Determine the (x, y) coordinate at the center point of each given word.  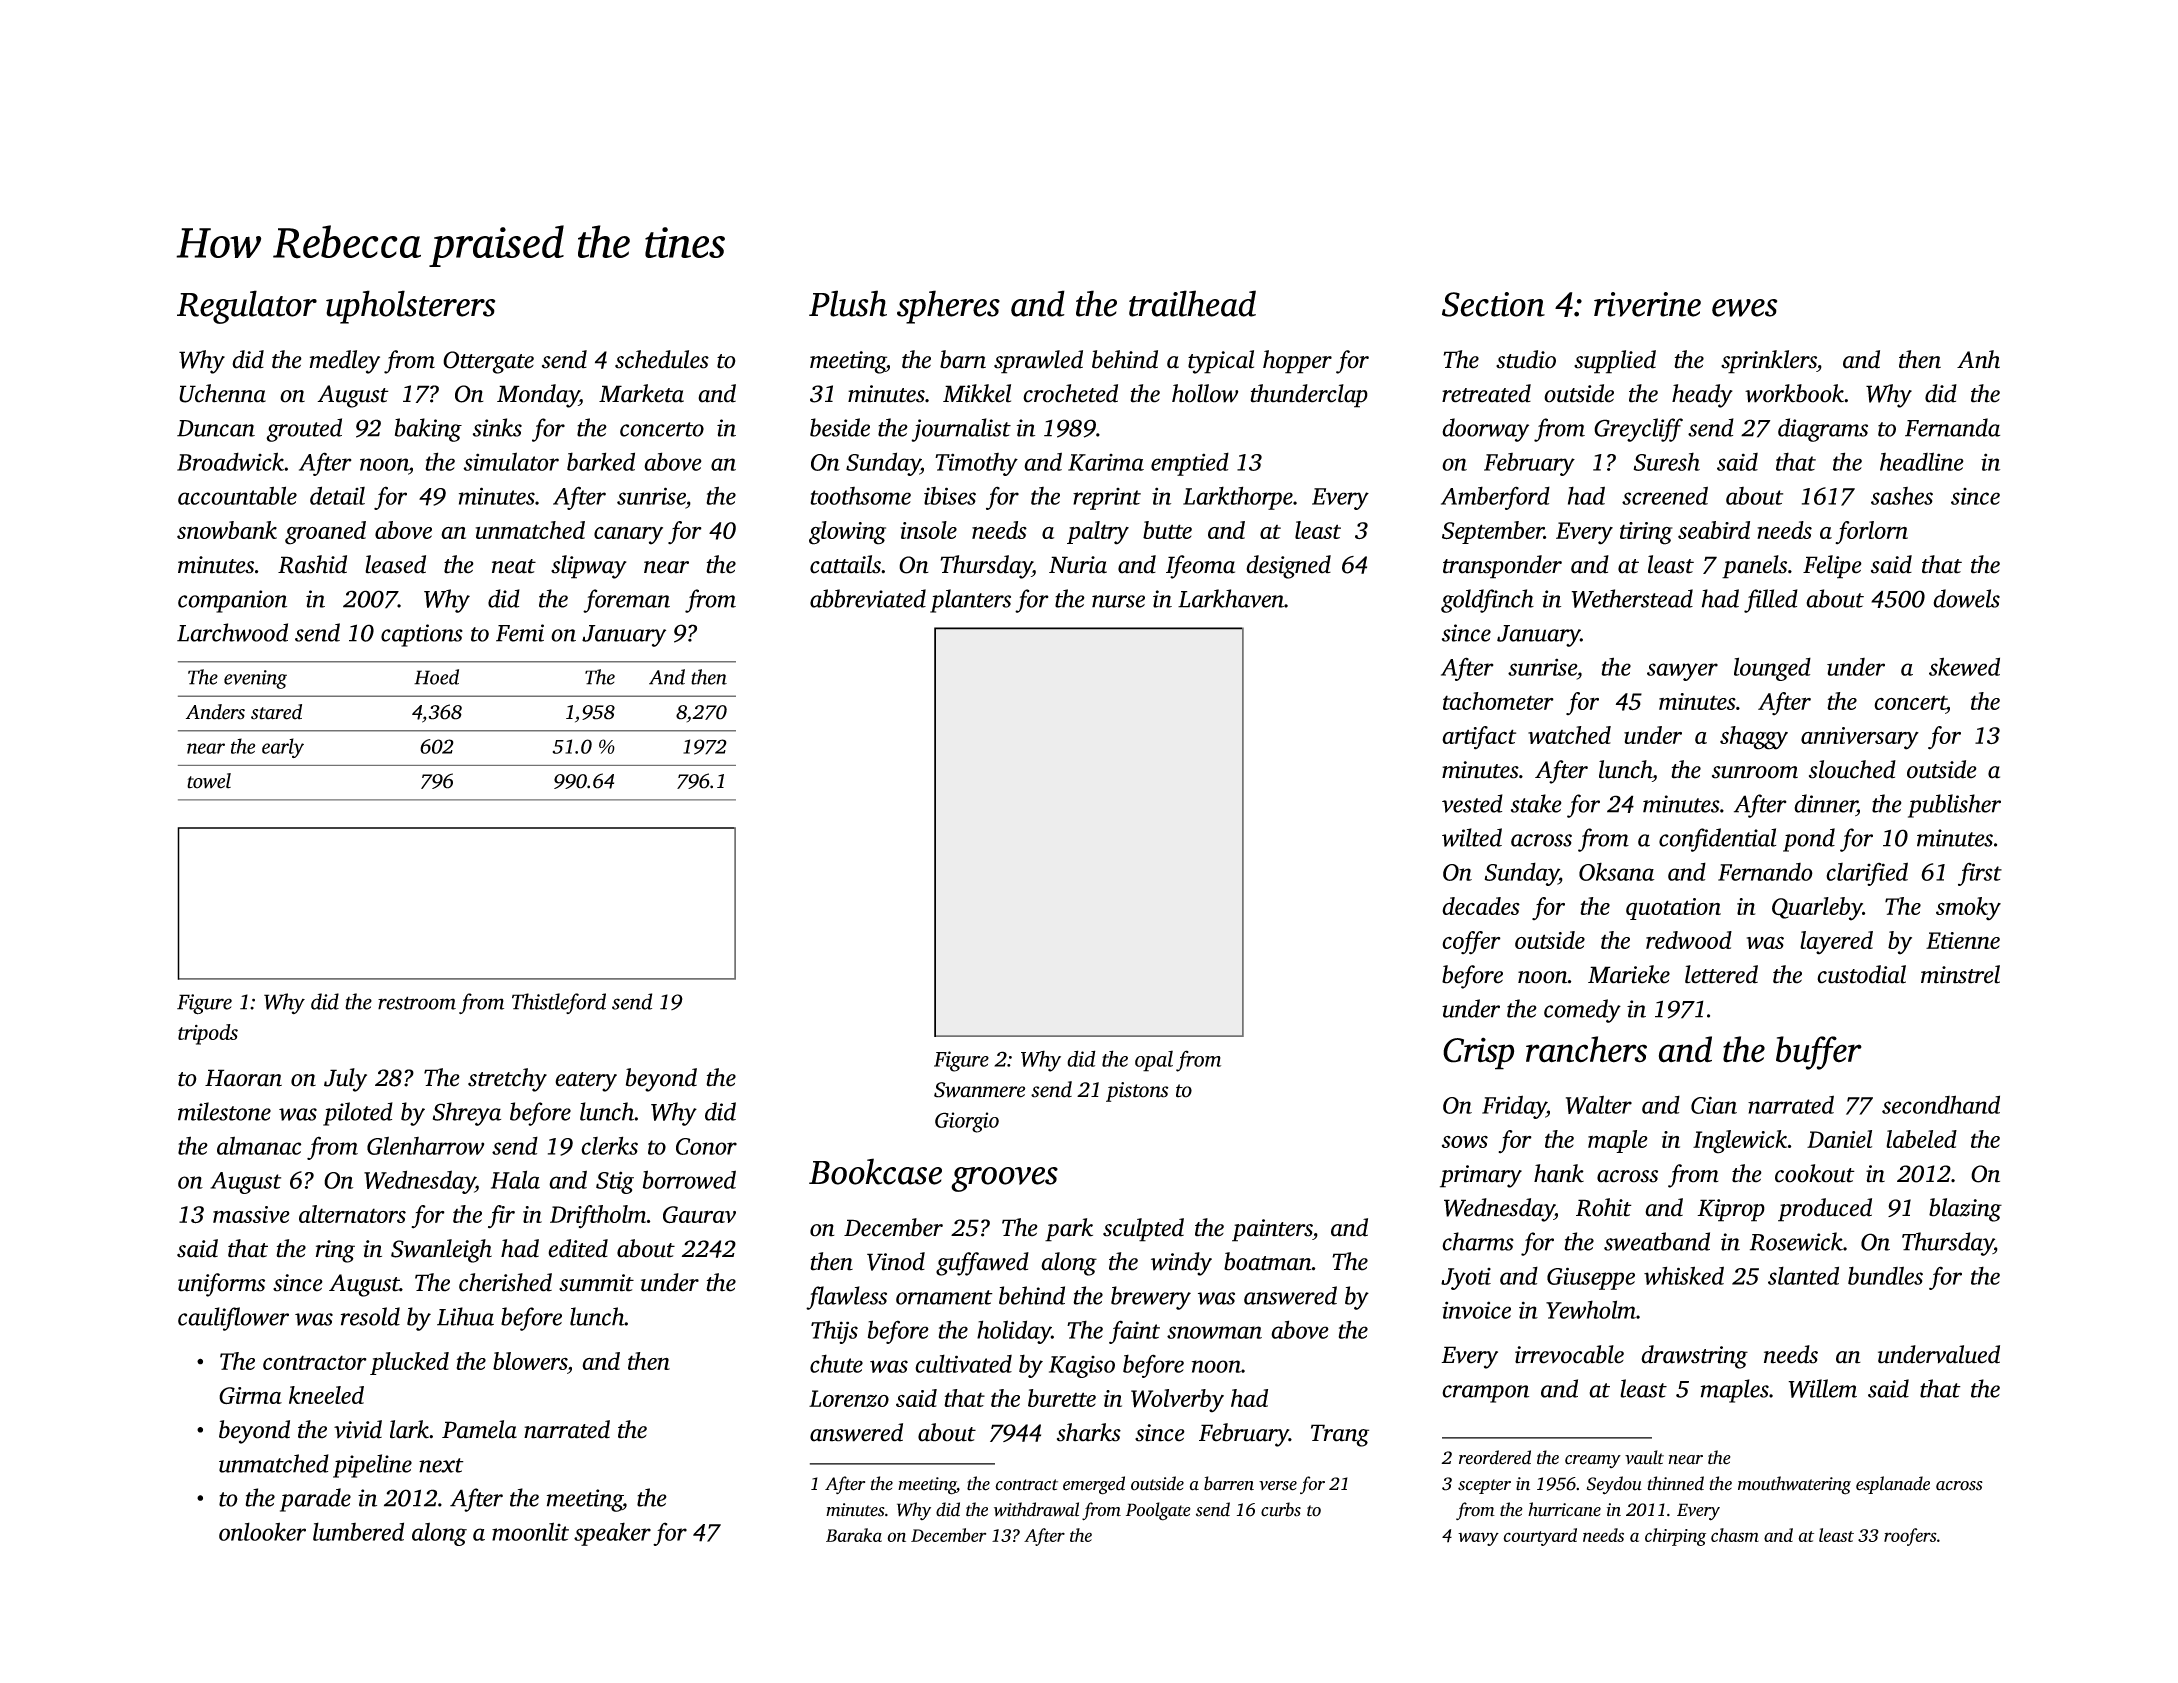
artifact (1479, 738)
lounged (1772, 669)
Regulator (247, 307)
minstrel (1960, 974)
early (283, 748)
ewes (1744, 308)
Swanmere (979, 1090)
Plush (848, 303)
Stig (615, 1182)
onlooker (262, 1531)
